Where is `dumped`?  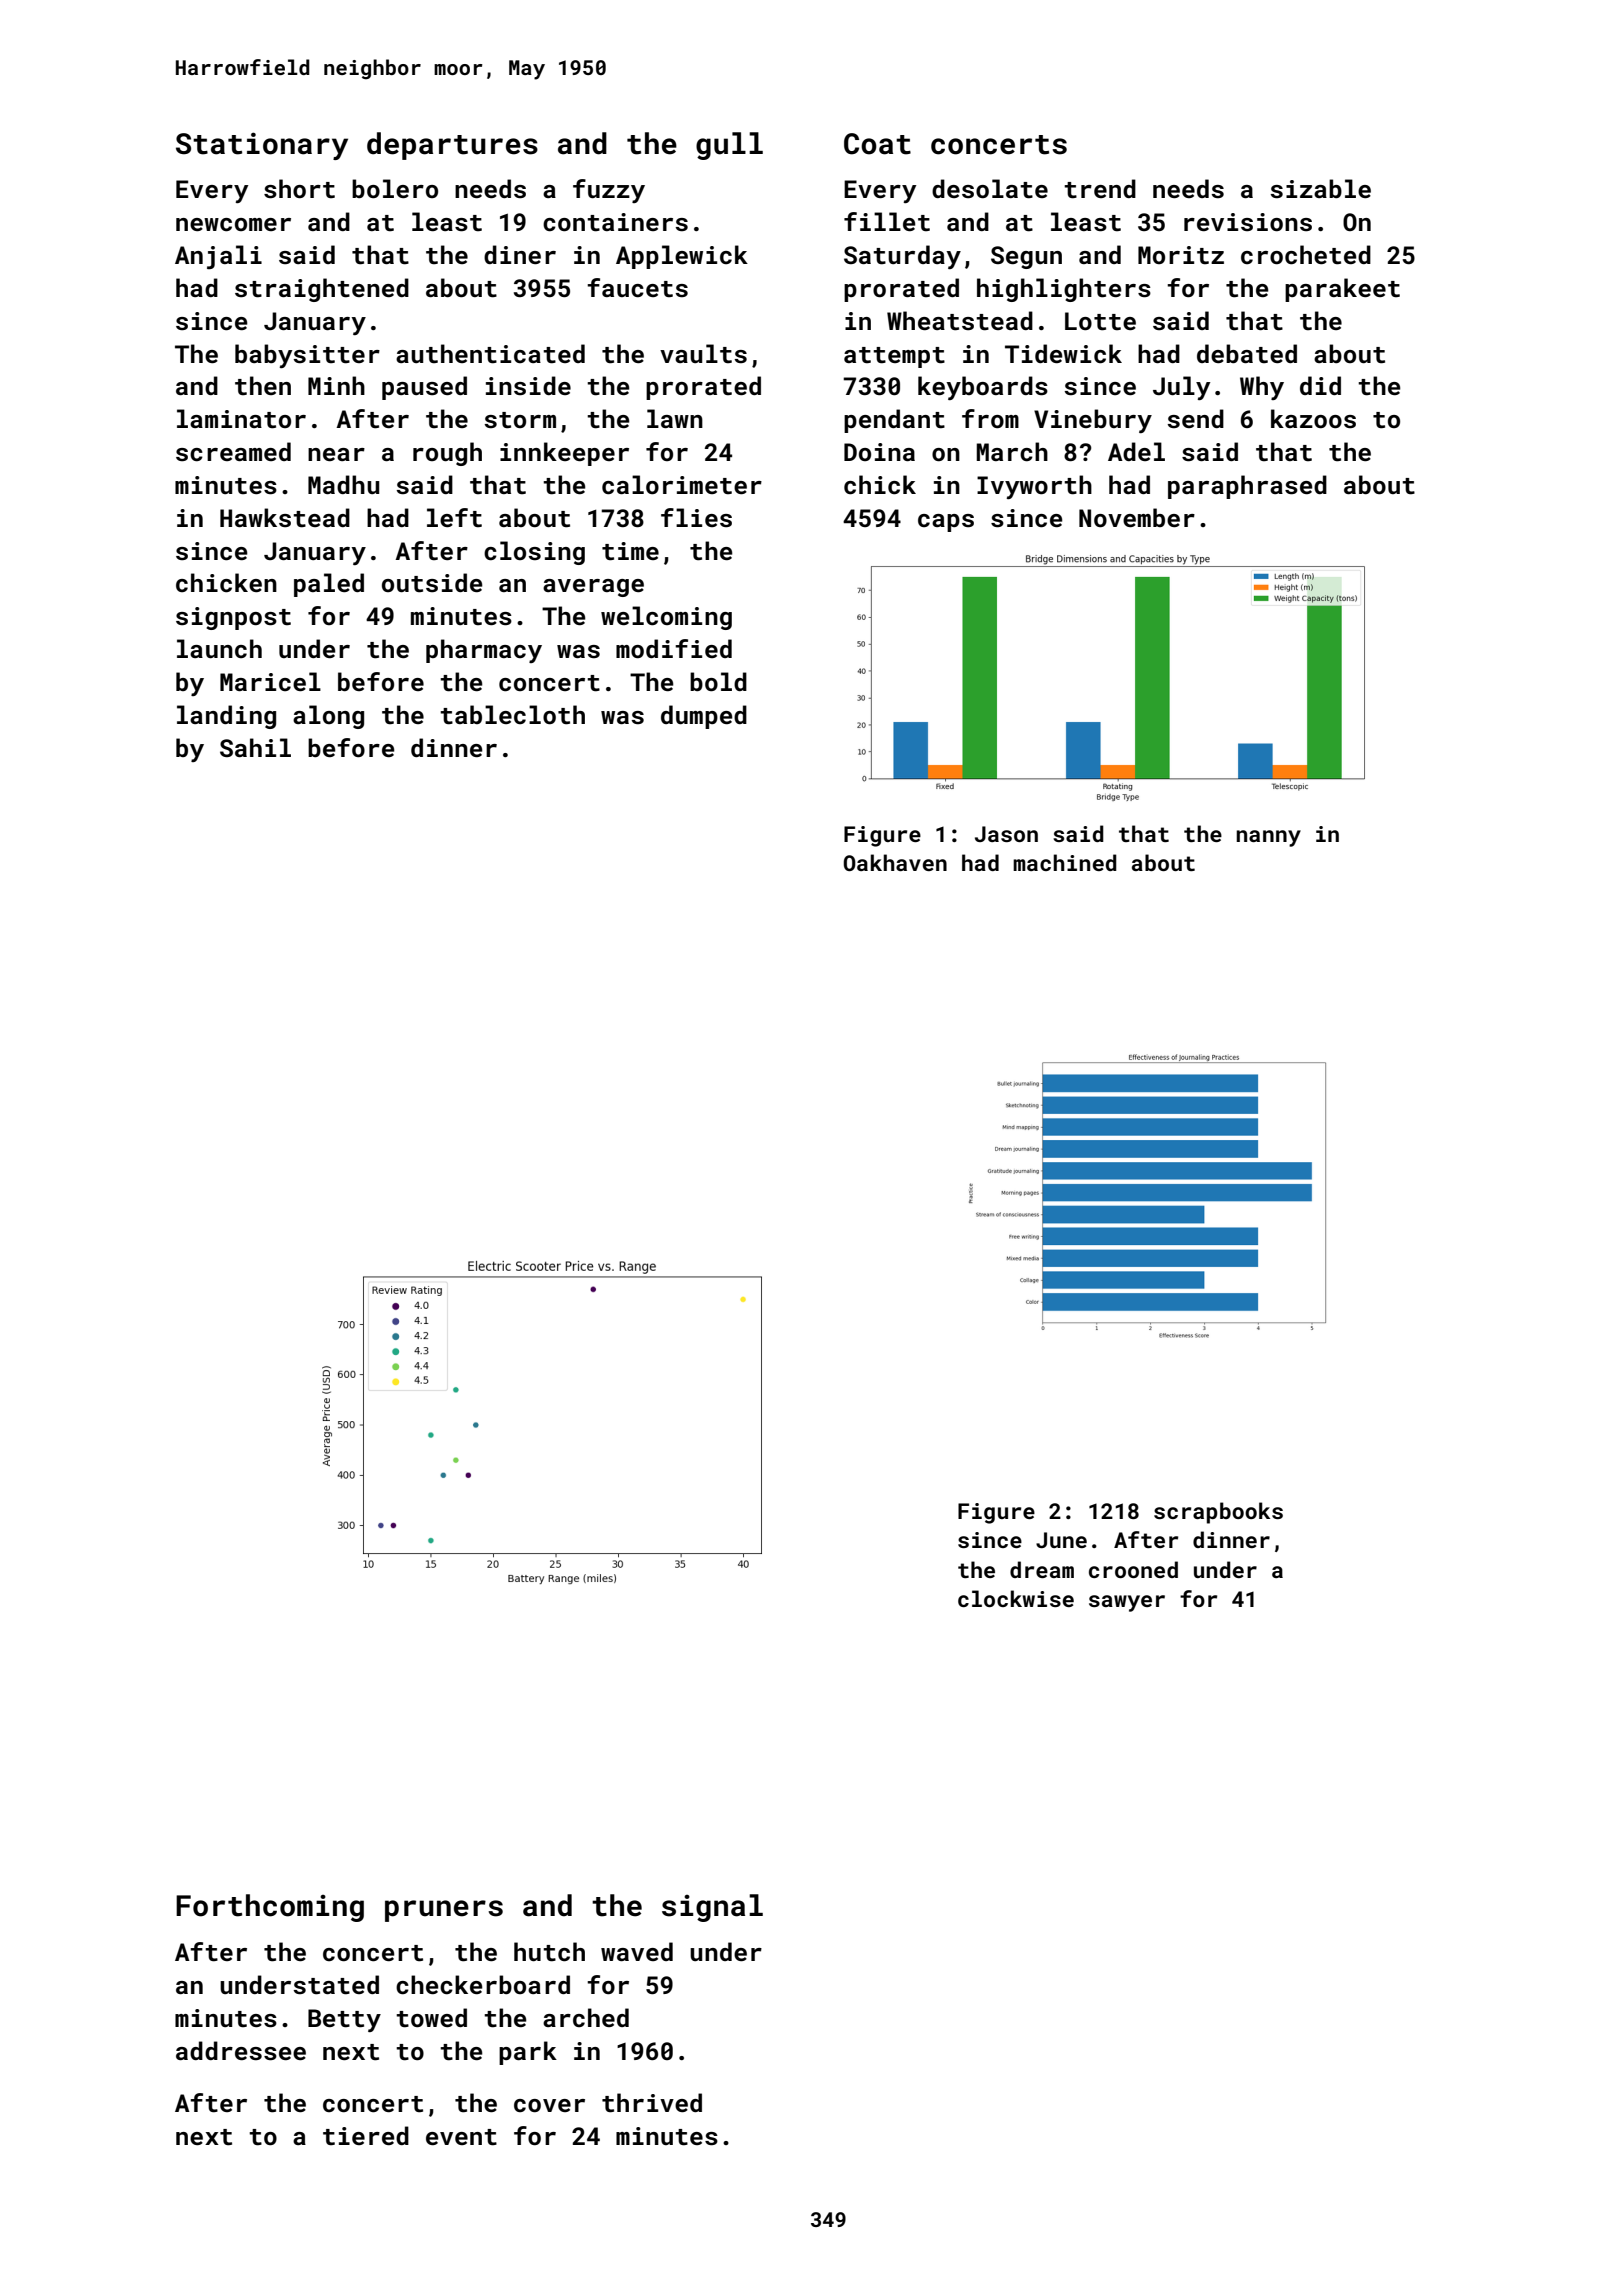 dumped is located at coordinates (704, 717).
